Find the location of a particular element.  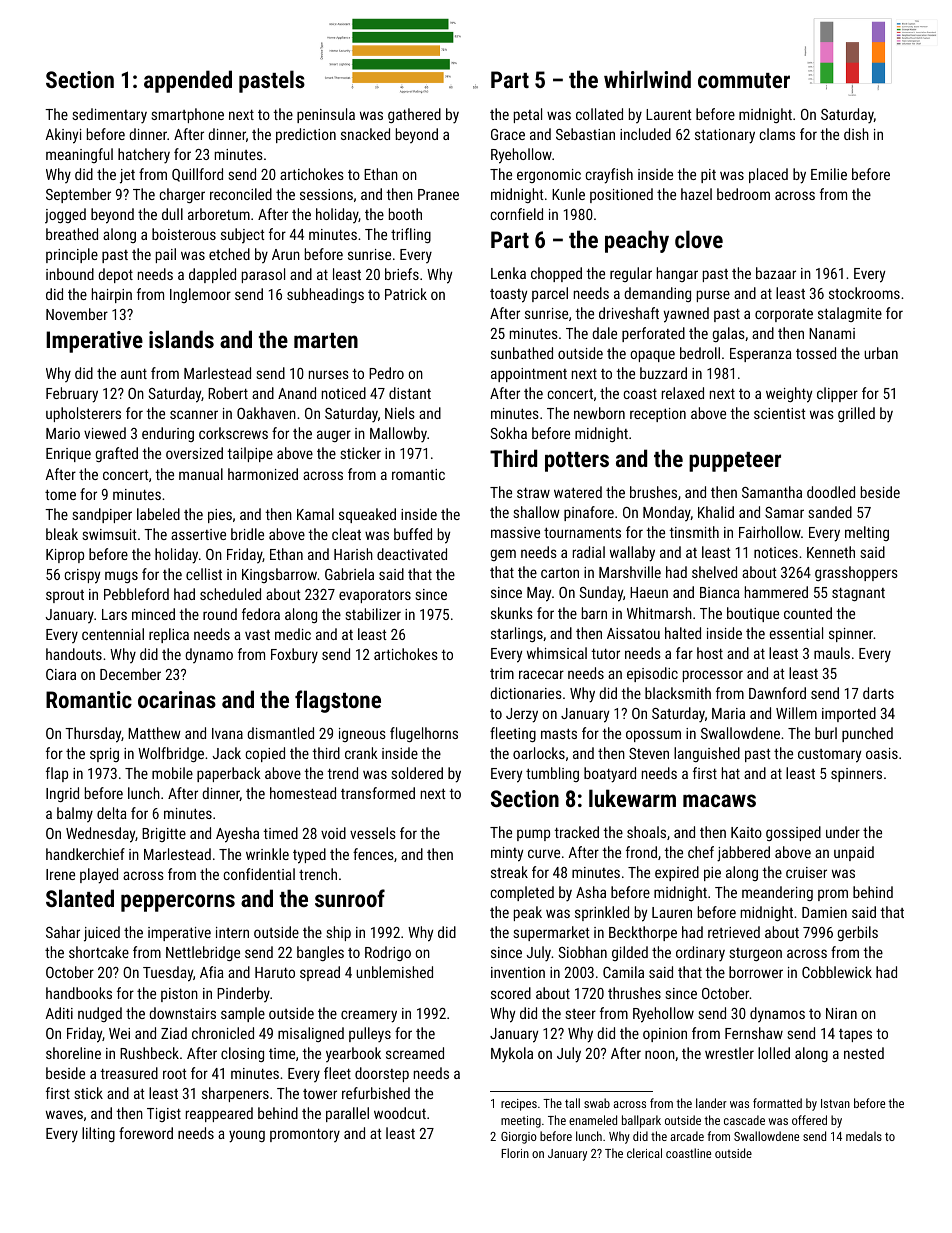

vast is located at coordinates (257, 635).
